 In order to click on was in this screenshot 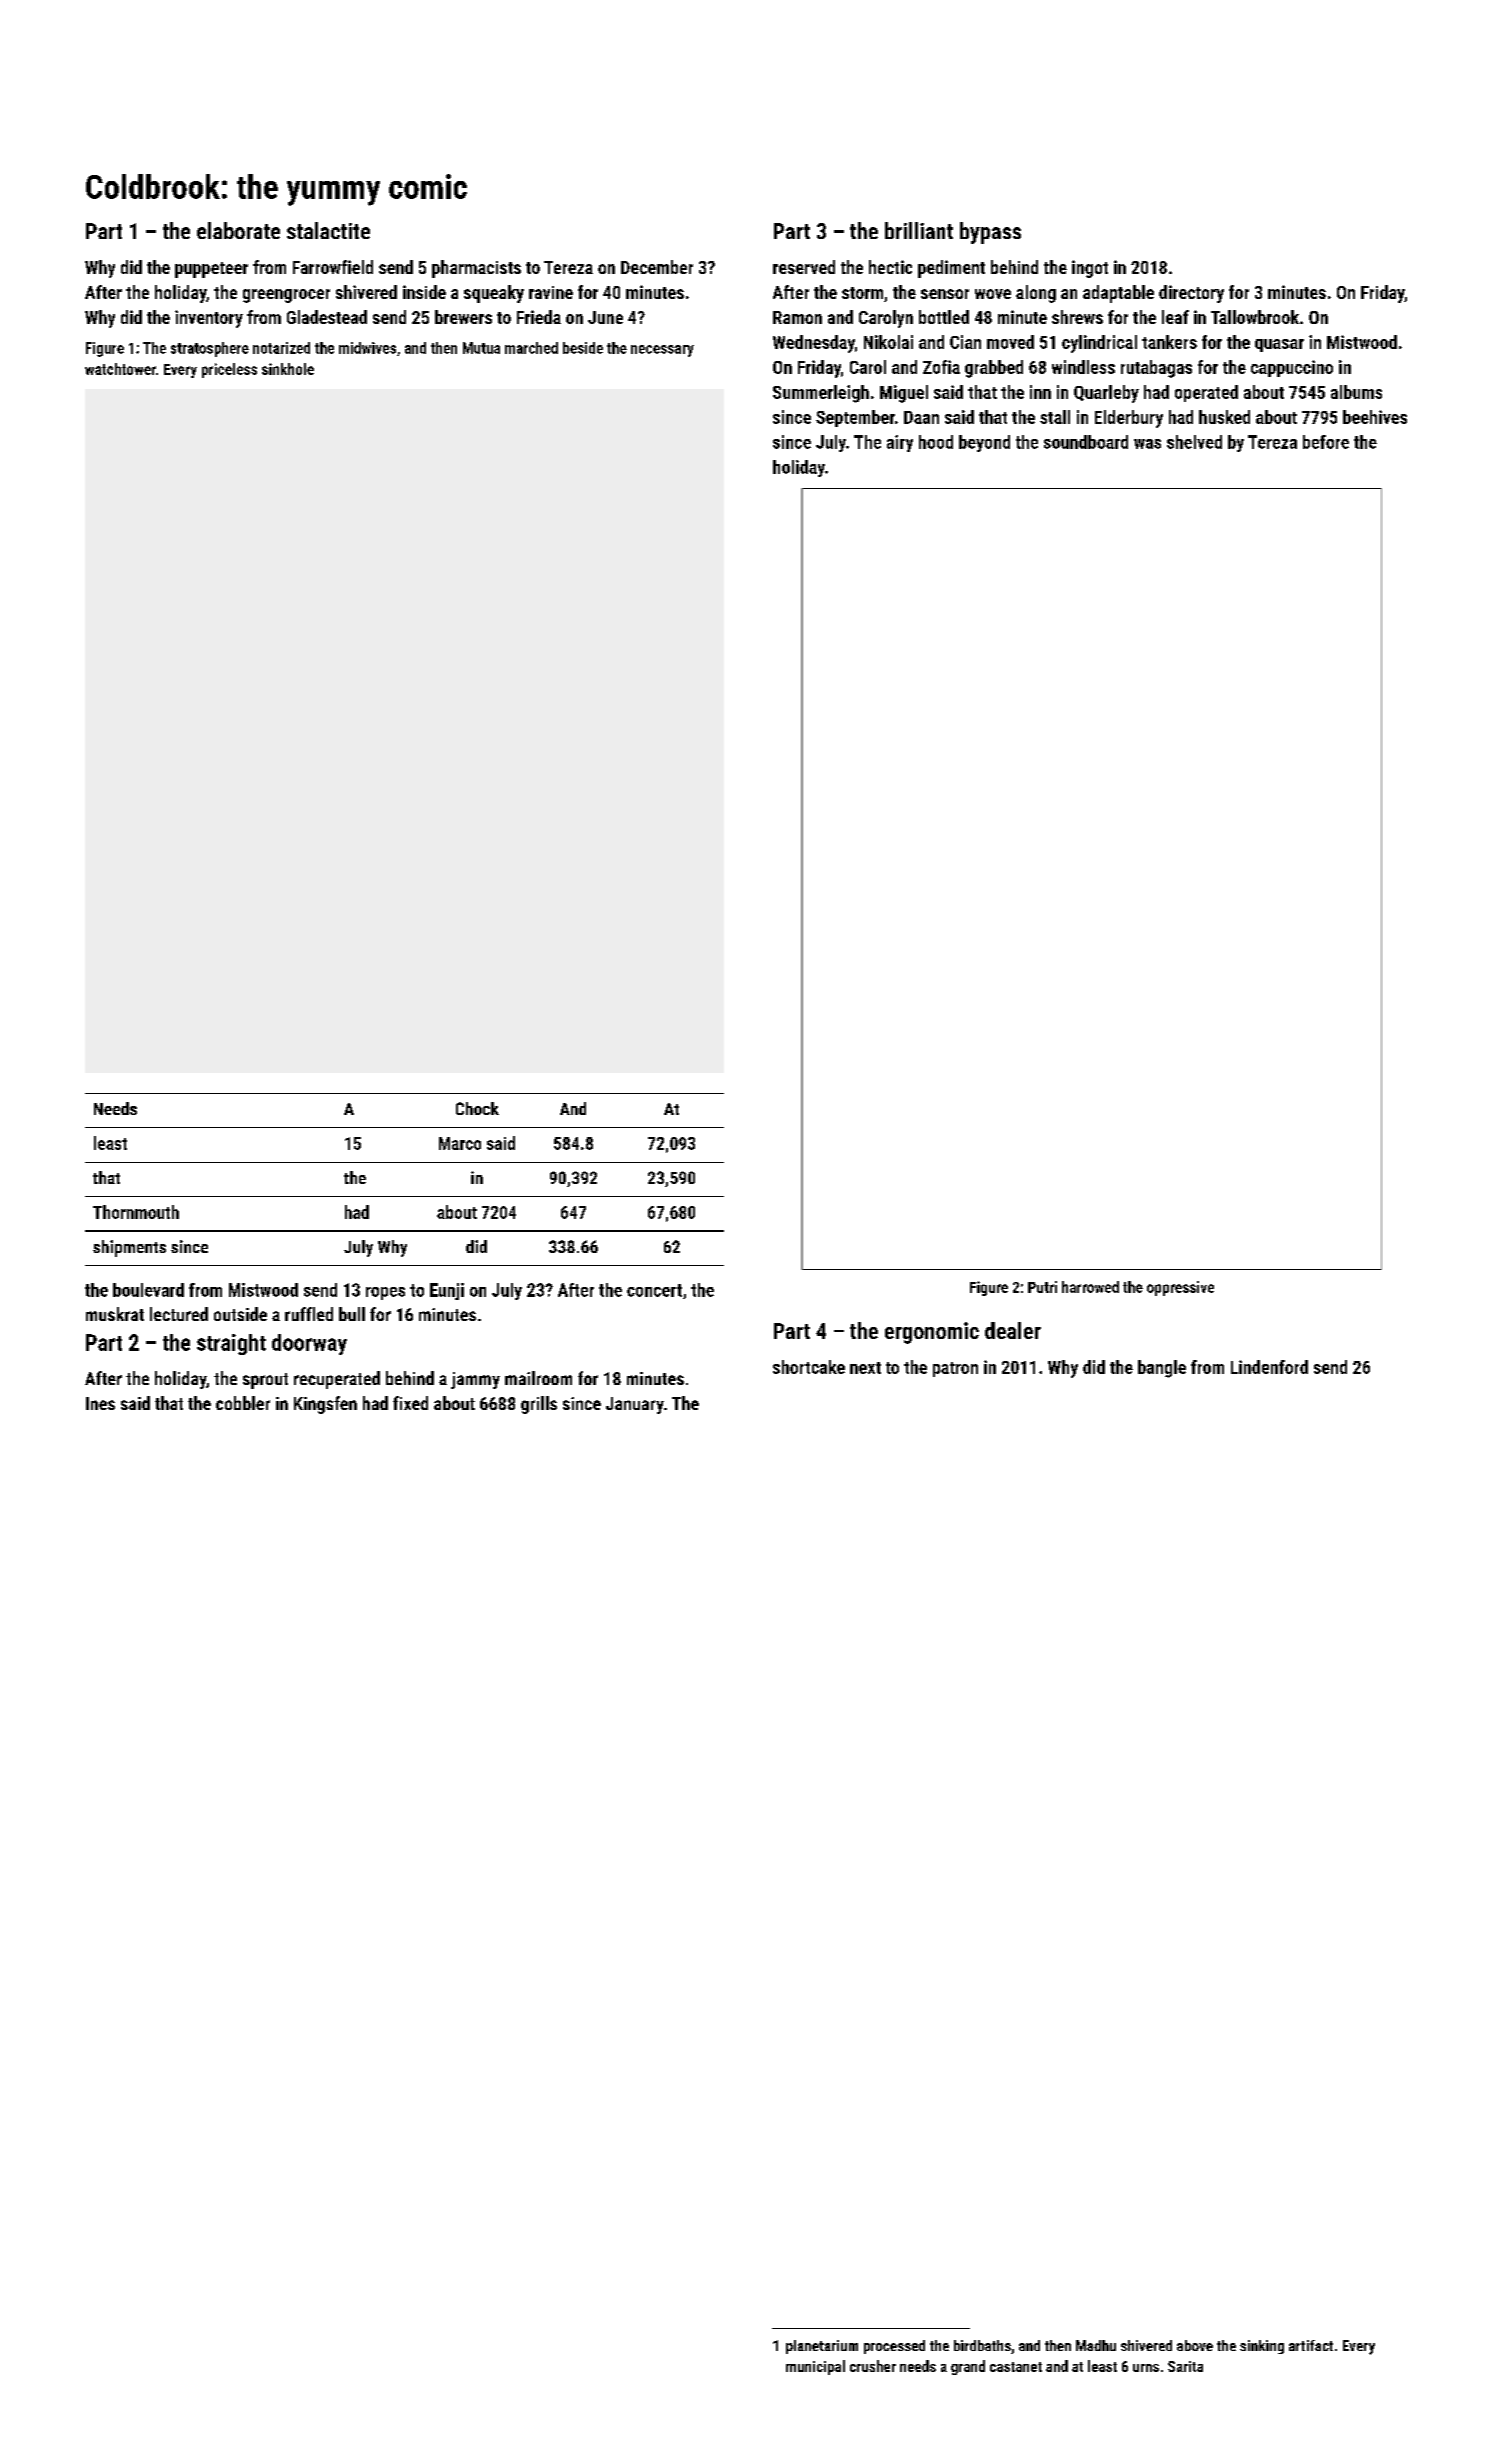, I will do `click(1147, 444)`.
